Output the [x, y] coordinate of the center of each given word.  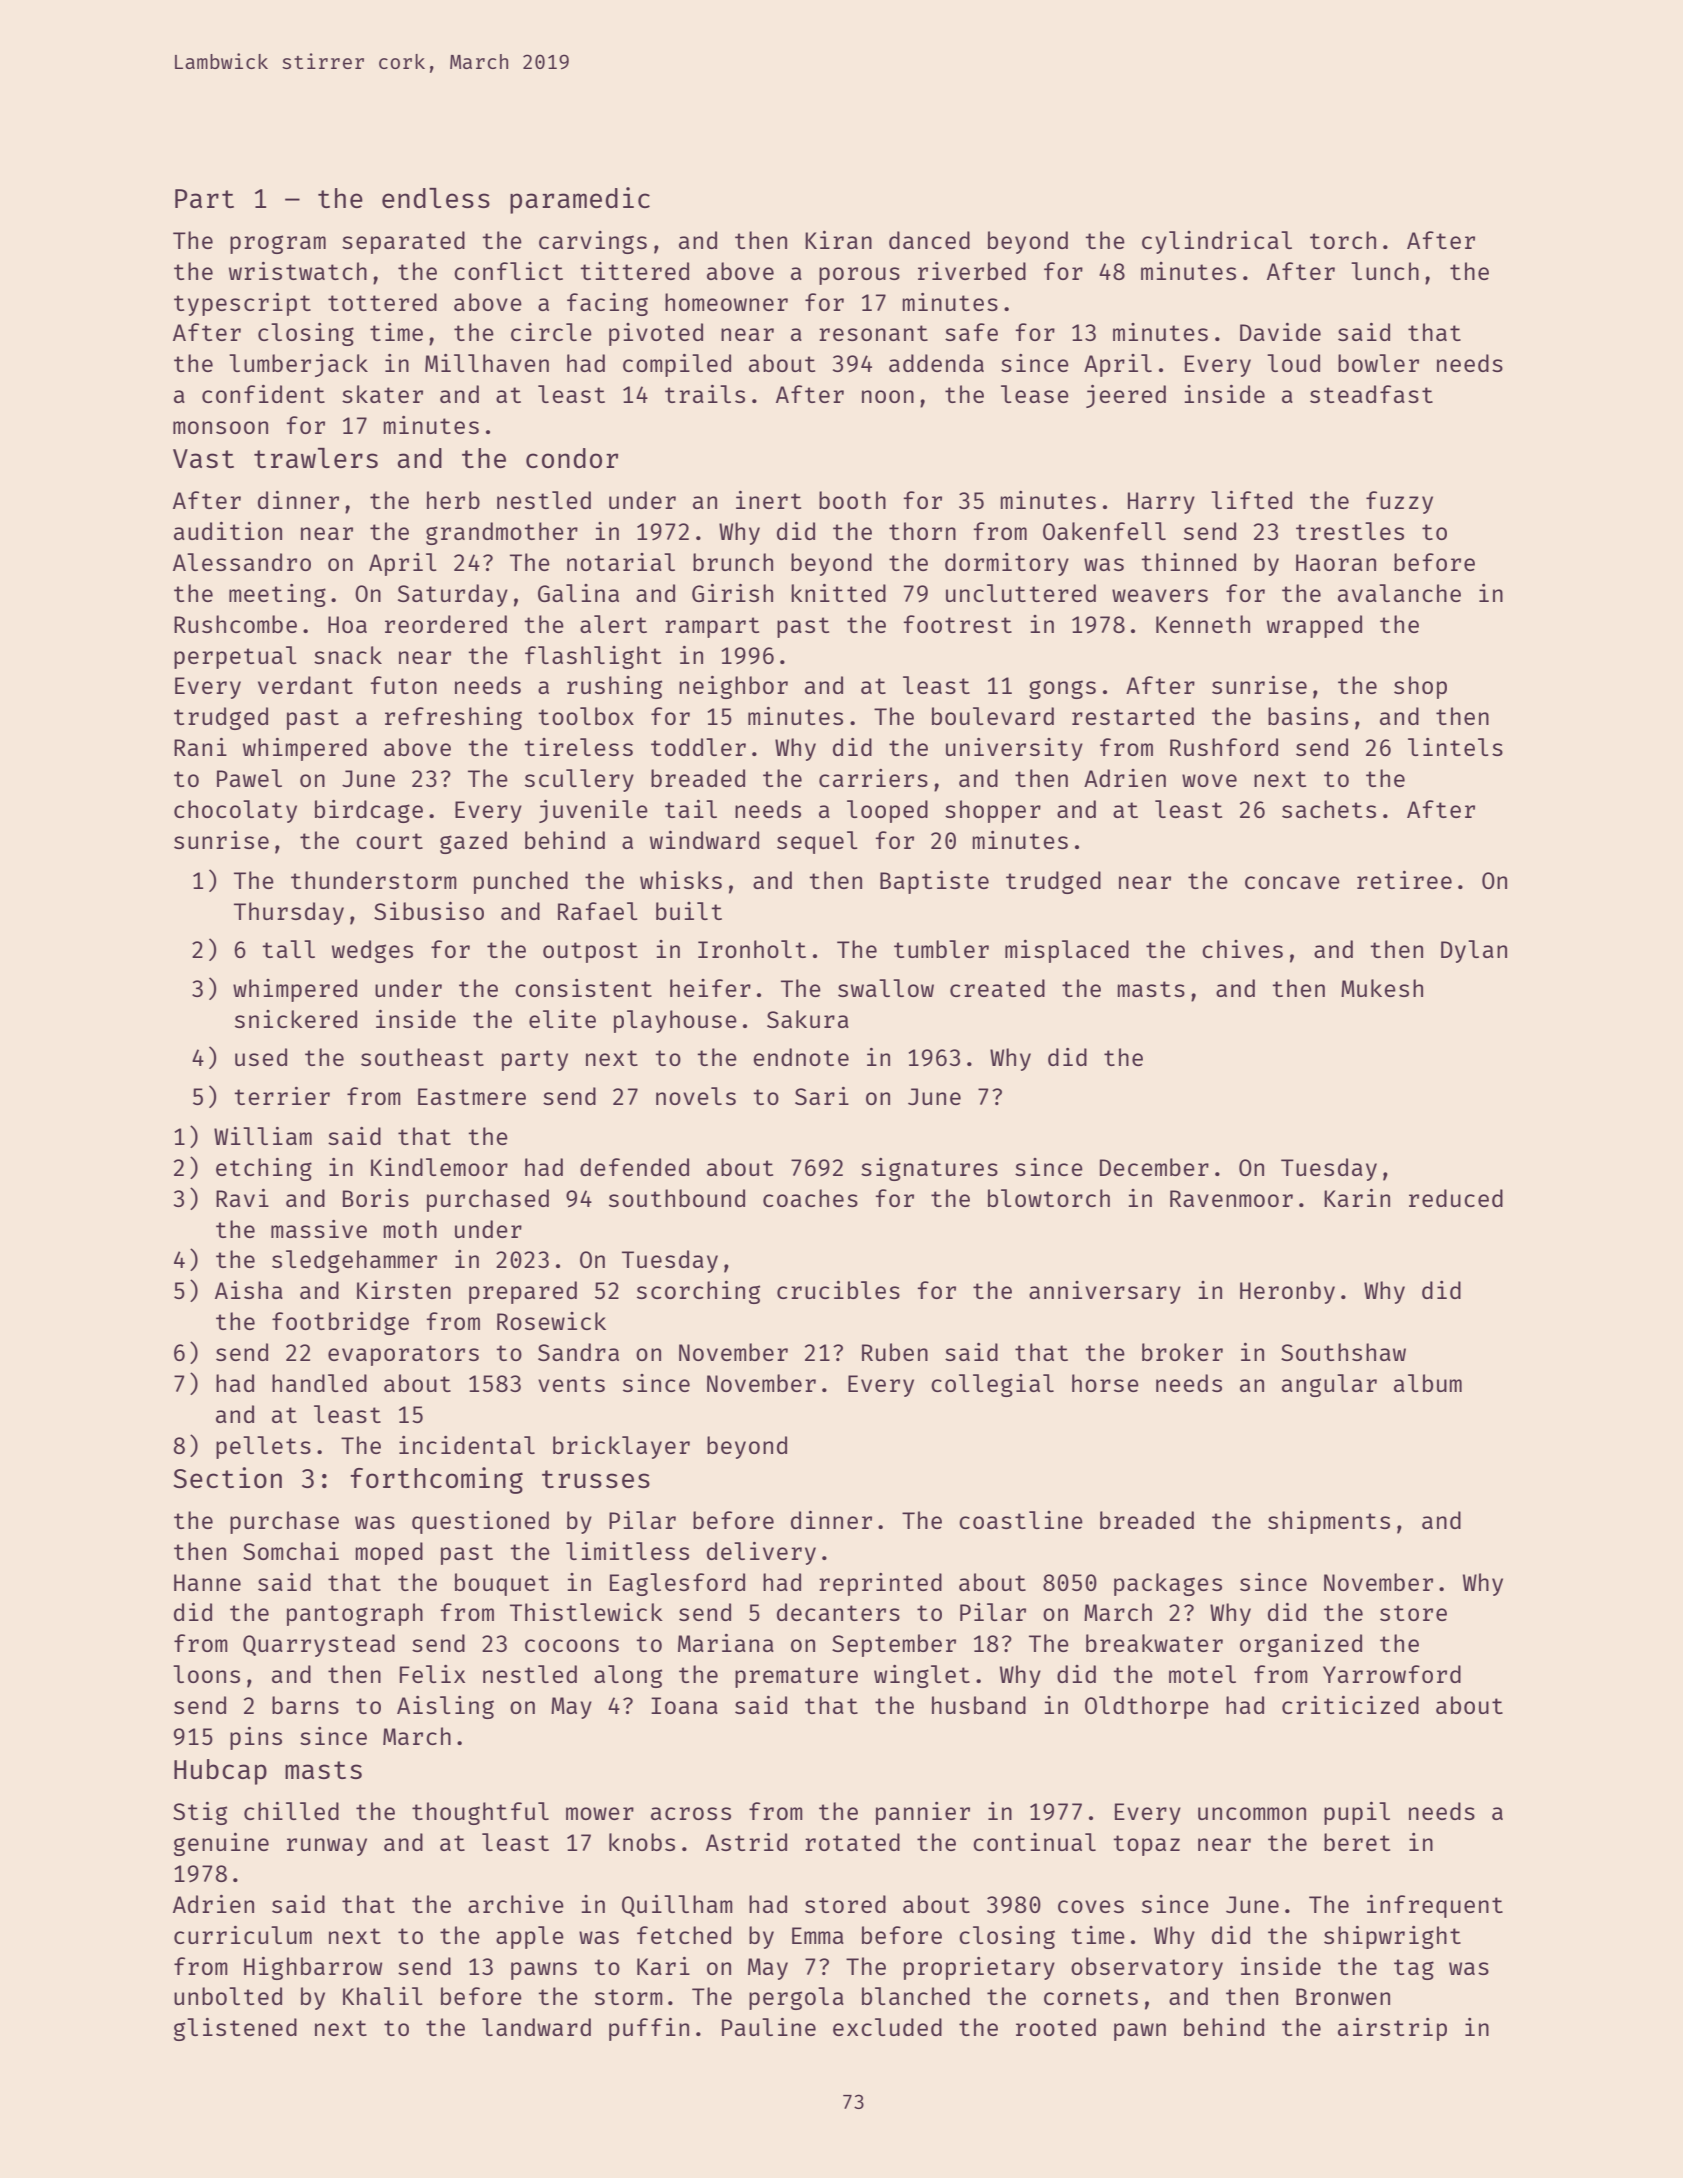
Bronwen [1343, 1996]
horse [1105, 1383]
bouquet [502, 1584]
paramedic [580, 200]
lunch [1385, 271]
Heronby [1287, 1292]
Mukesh [1382, 988]
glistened [235, 2029]
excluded [887, 2027]
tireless [578, 747]
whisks [681, 880]
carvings [593, 242]
